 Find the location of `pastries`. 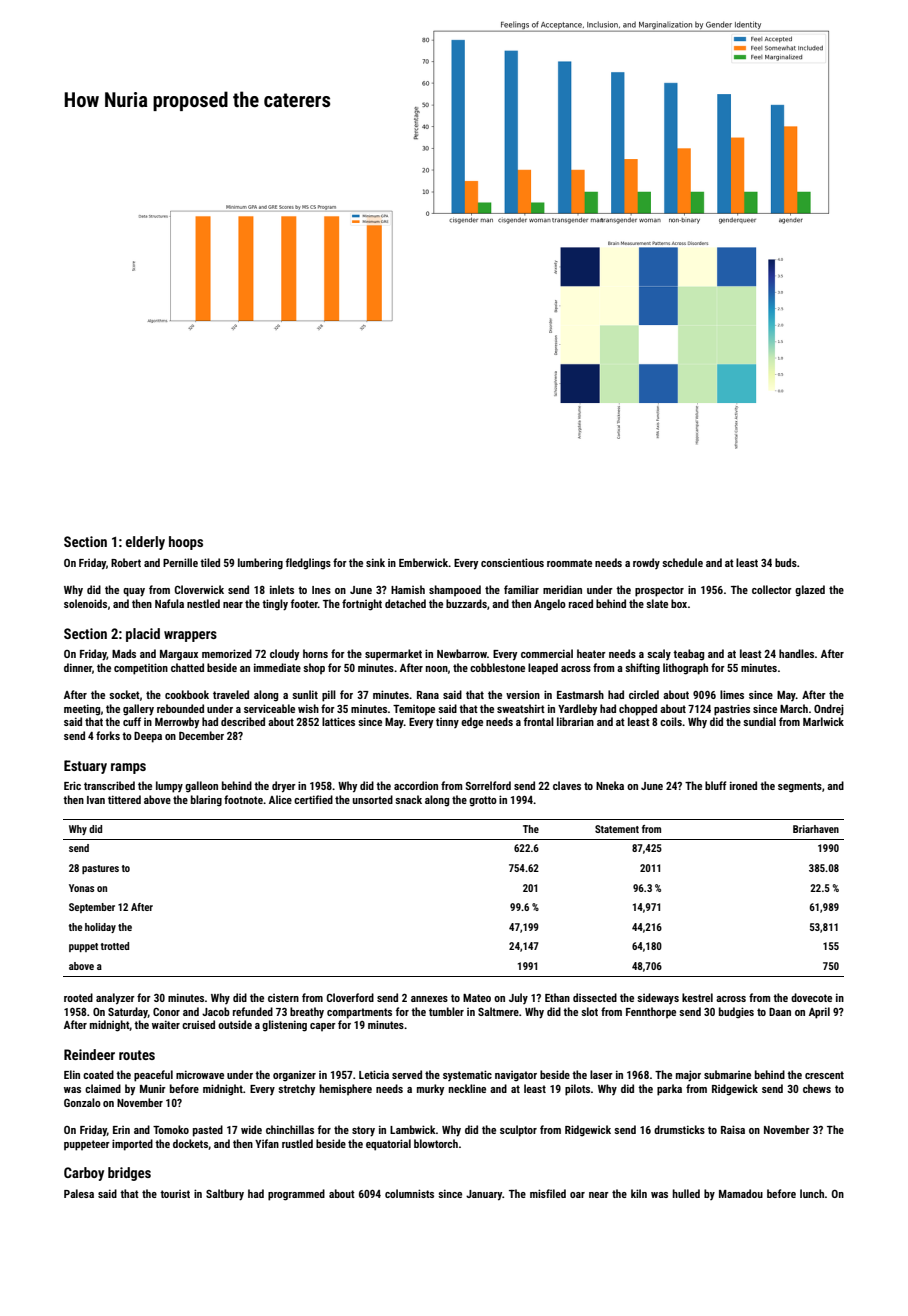

pastries is located at coordinates (732, 710).
